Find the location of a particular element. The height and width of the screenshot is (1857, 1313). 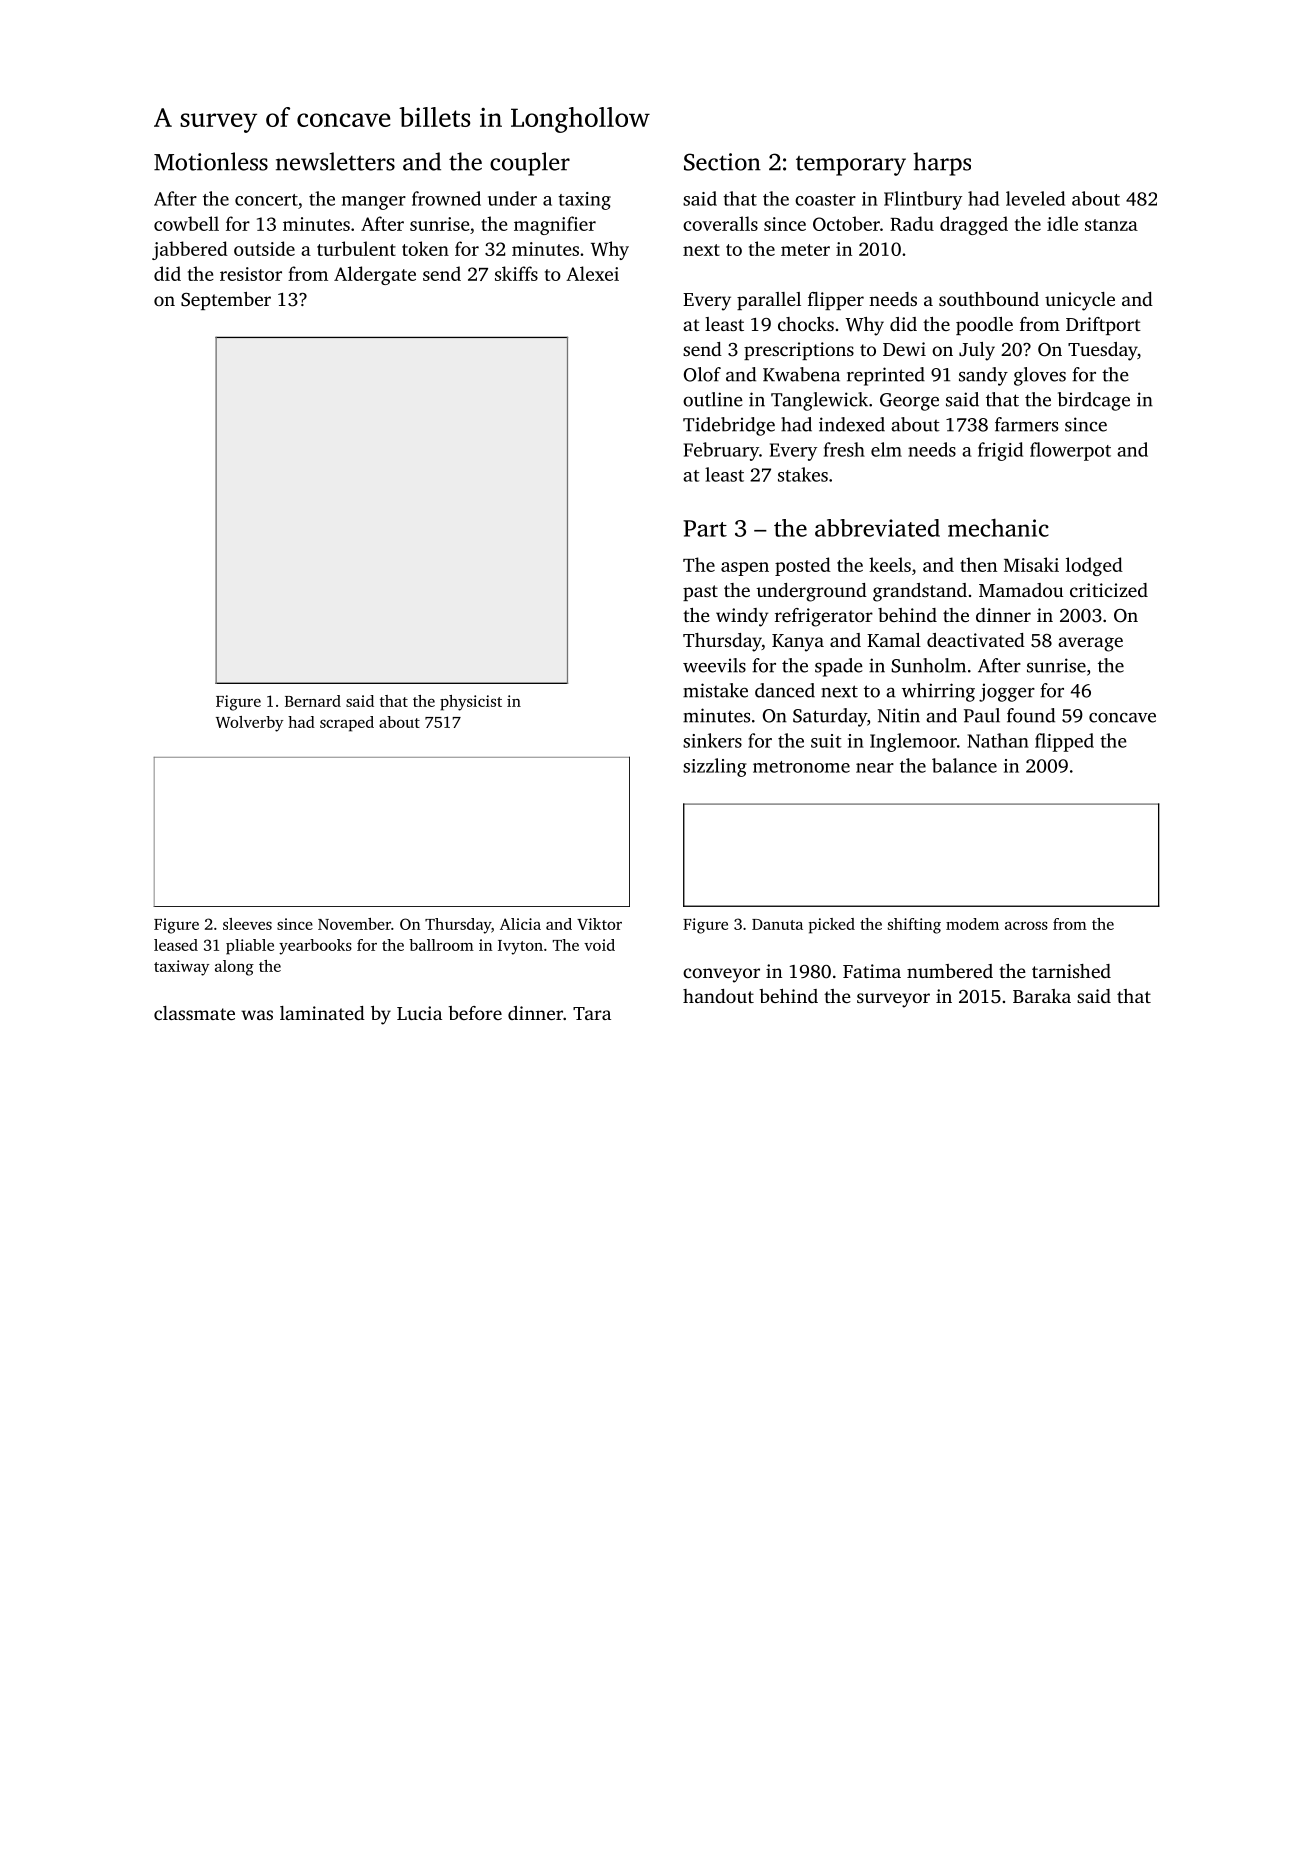

across is located at coordinates (1026, 926).
